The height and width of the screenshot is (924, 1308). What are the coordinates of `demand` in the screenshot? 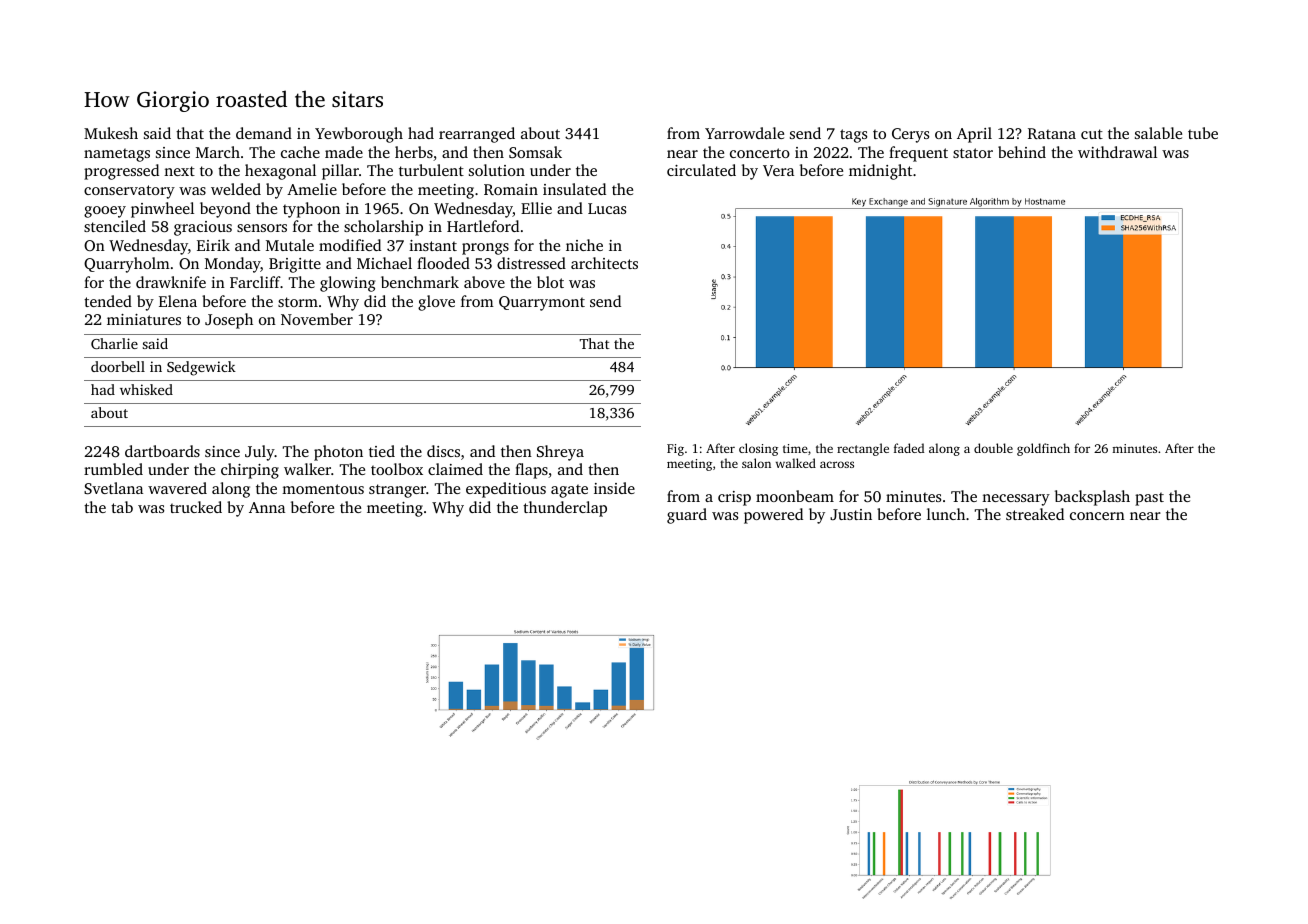 It's located at (264, 133).
